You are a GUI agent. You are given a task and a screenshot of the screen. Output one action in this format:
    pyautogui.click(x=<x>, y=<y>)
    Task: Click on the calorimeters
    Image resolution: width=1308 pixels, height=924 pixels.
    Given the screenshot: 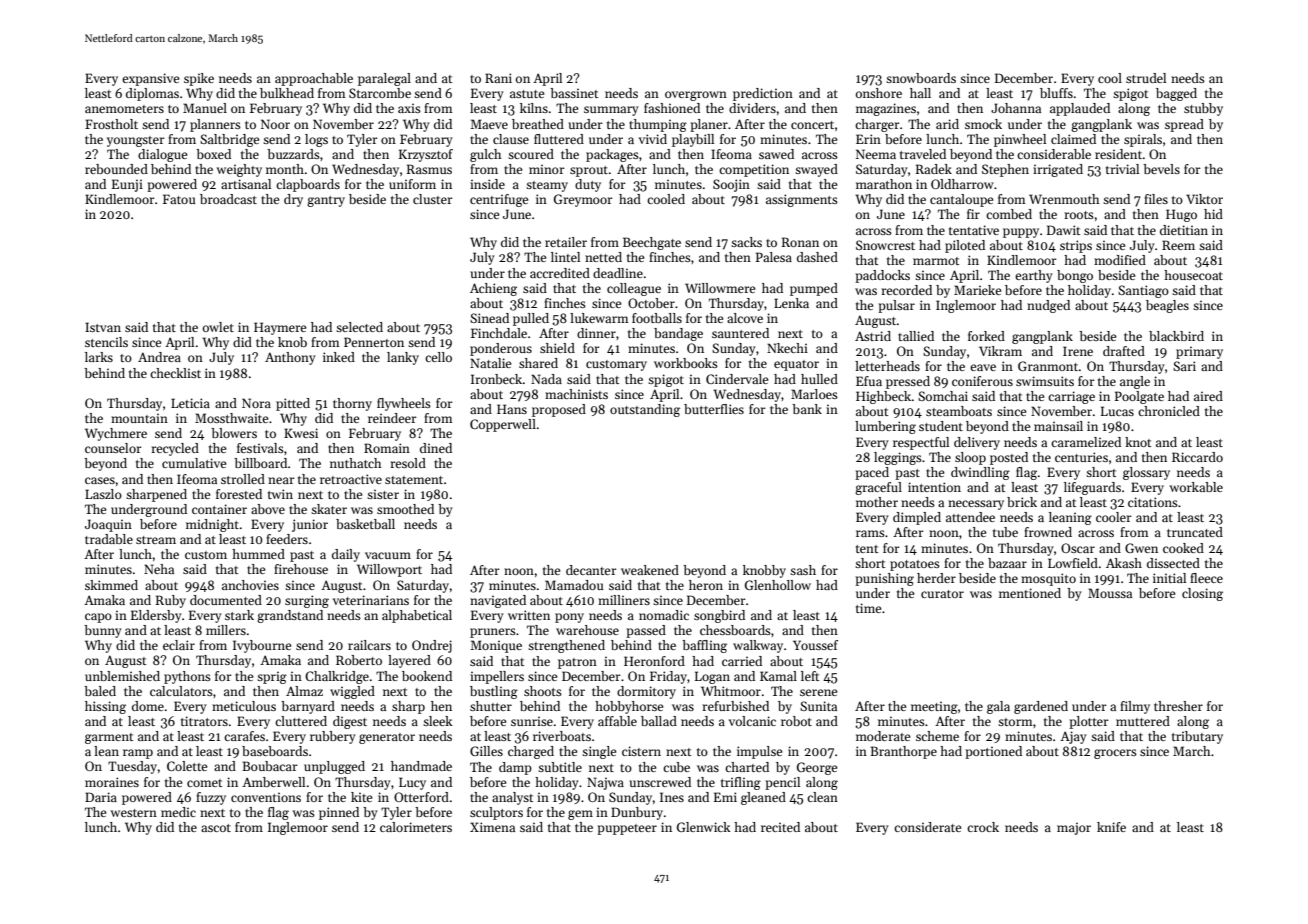 What is the action you would take?
    pyautogui.click(x=416, y=827)
